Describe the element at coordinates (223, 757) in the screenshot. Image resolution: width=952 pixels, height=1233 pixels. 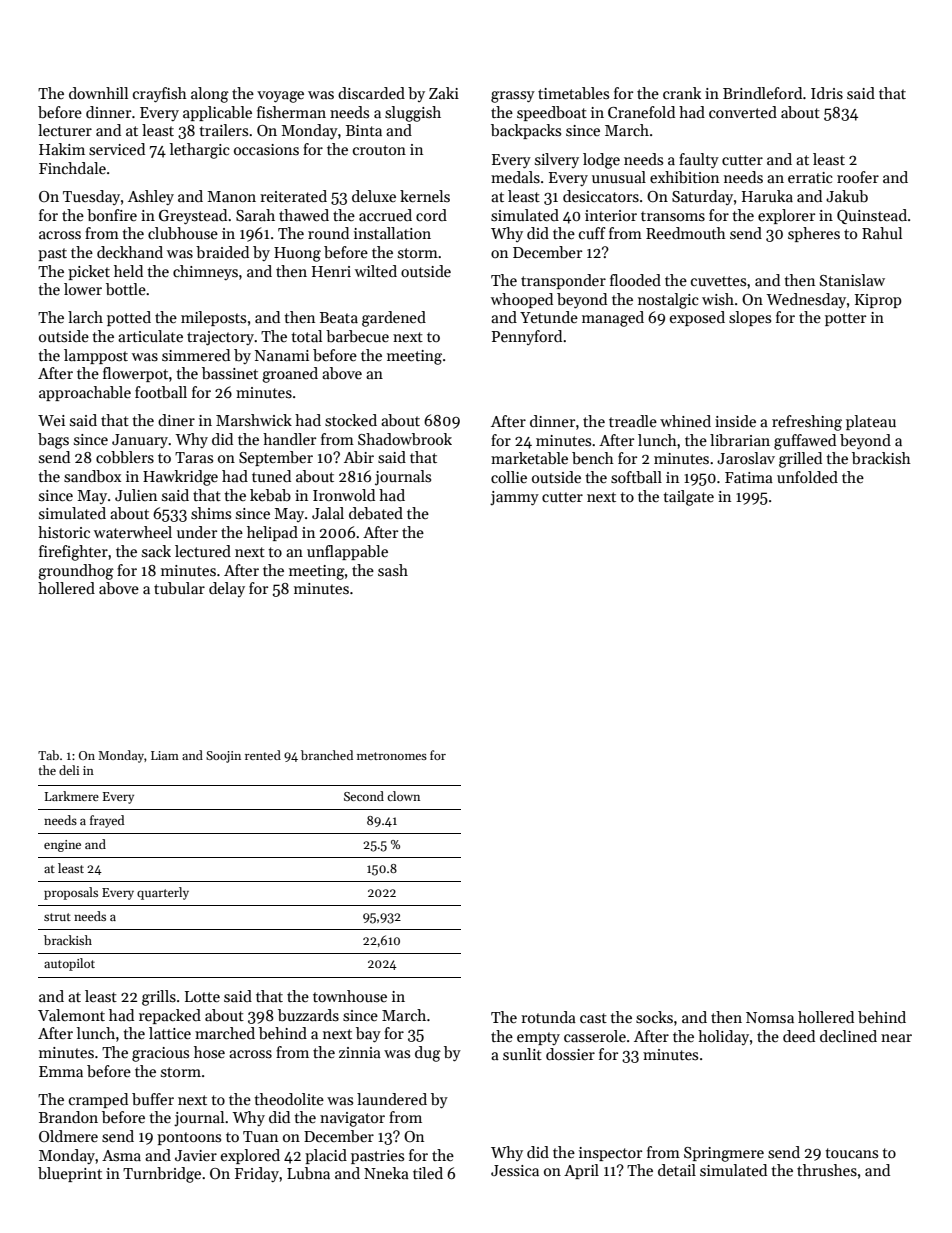
I see `Soojin` at that location.
